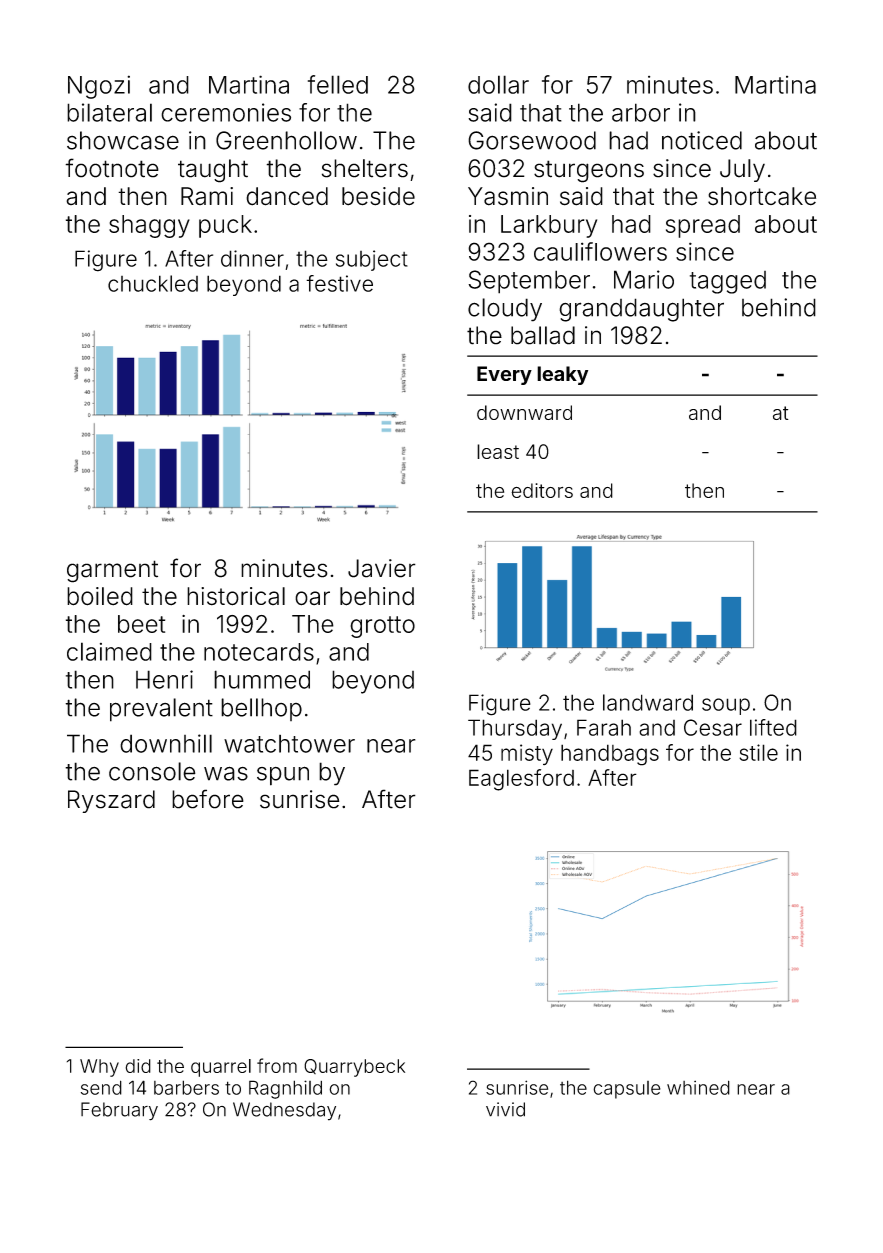  What do you see at coordinates (641, 112) in the document?
I see `arbor` at bounding box center [641, 112].
